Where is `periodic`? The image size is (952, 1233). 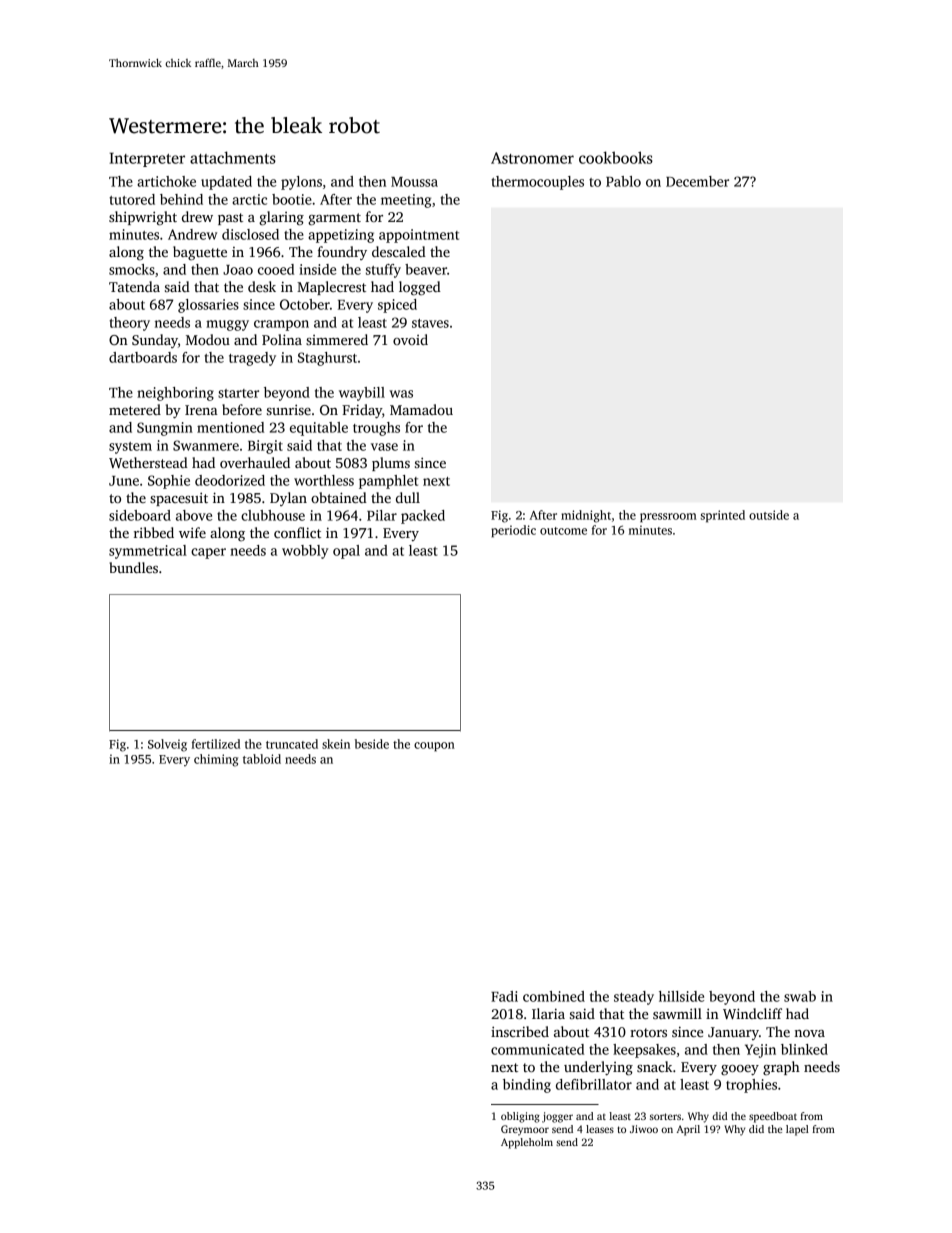 periodic is located at coordinates (513, 531).
